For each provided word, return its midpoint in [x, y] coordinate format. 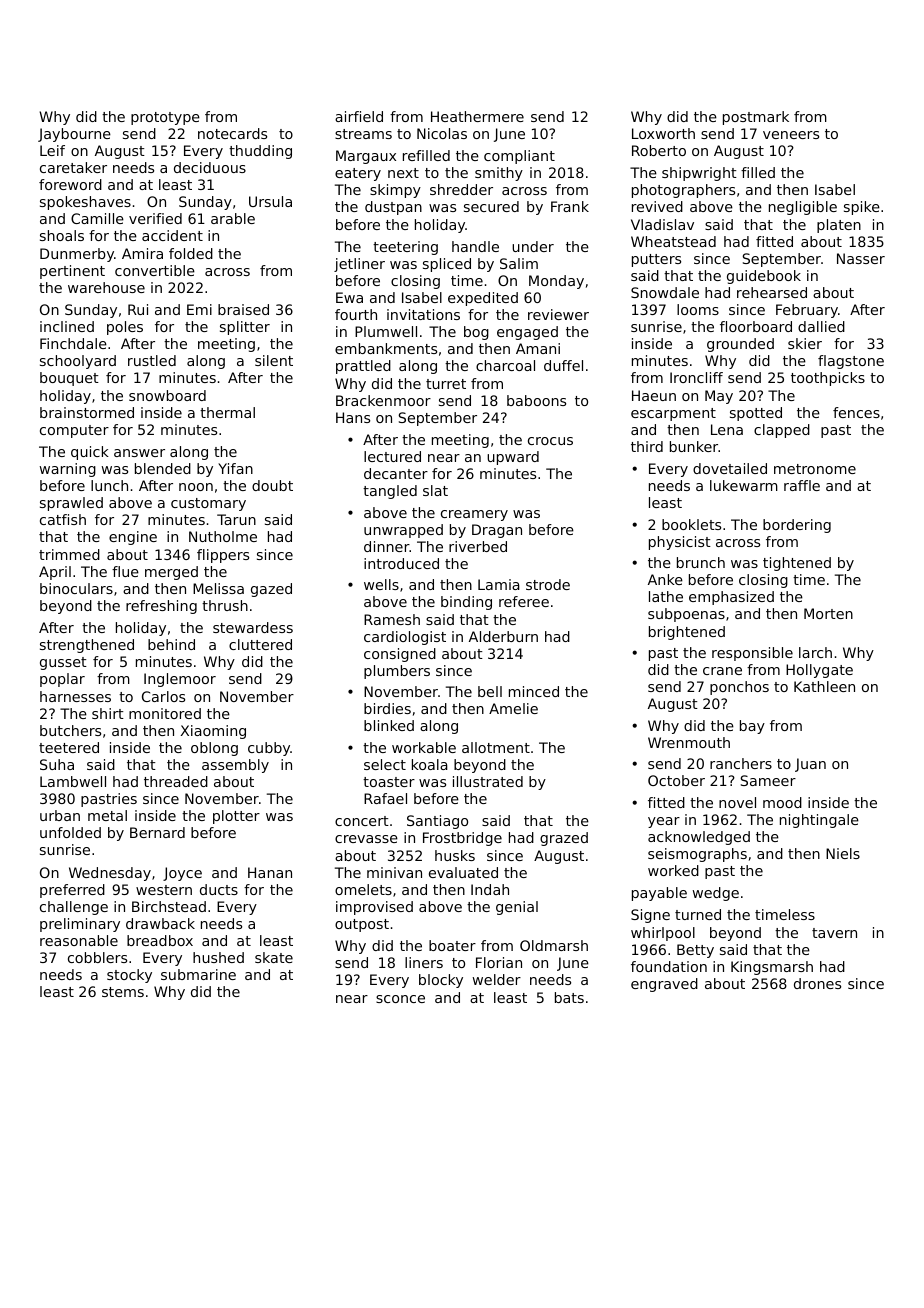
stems [123, 992]
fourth [356, 314]
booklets [691, 524]
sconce [400, 999]
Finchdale [73, 343]
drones [817, 983]
